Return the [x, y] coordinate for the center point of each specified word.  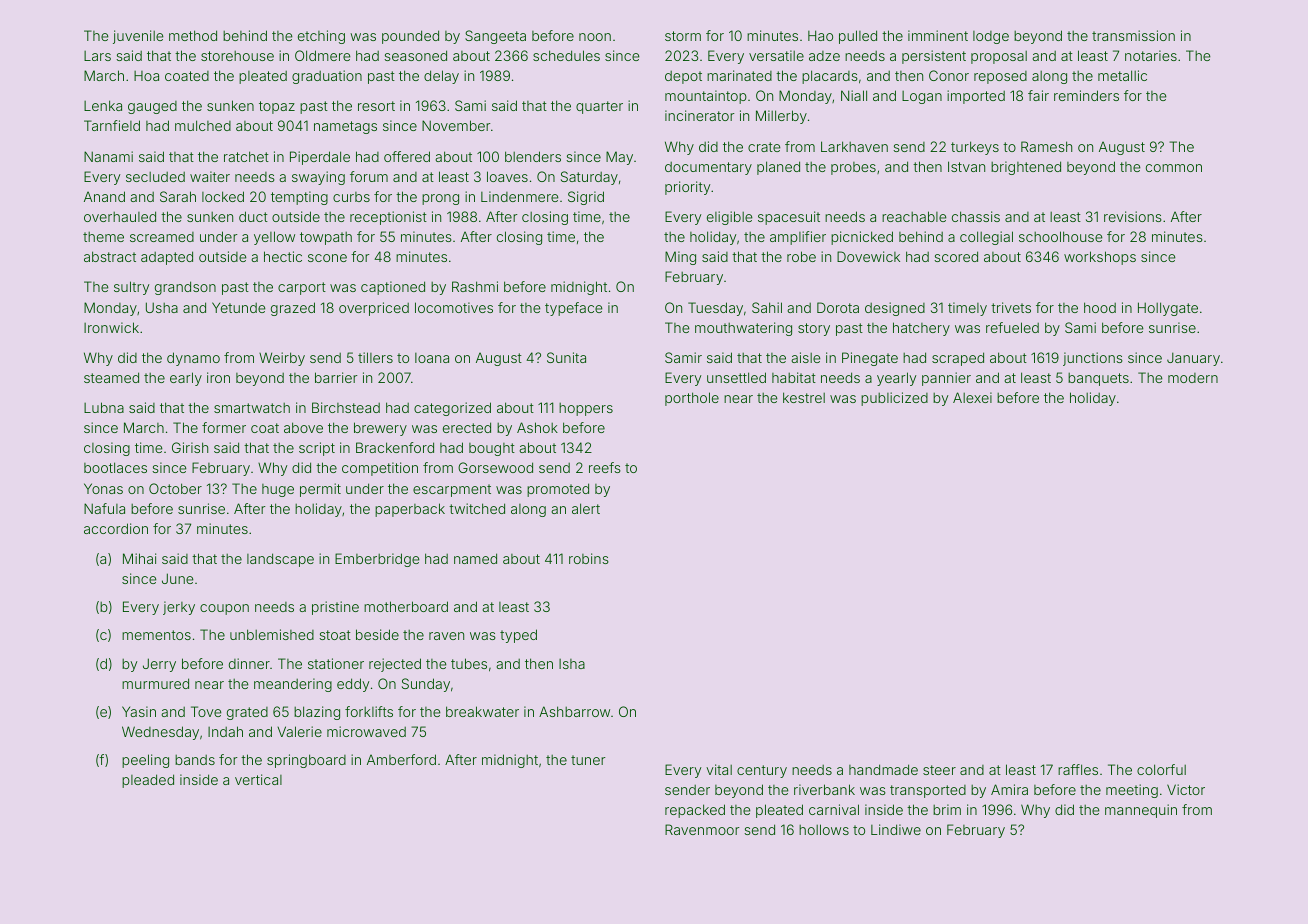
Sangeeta [495, 37]
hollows [824, 829]
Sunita [566, 357]
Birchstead [346, 407]
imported [976, 97]
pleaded [148, 781]
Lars [97, 56]
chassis [976, 216]
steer [939, 770]
